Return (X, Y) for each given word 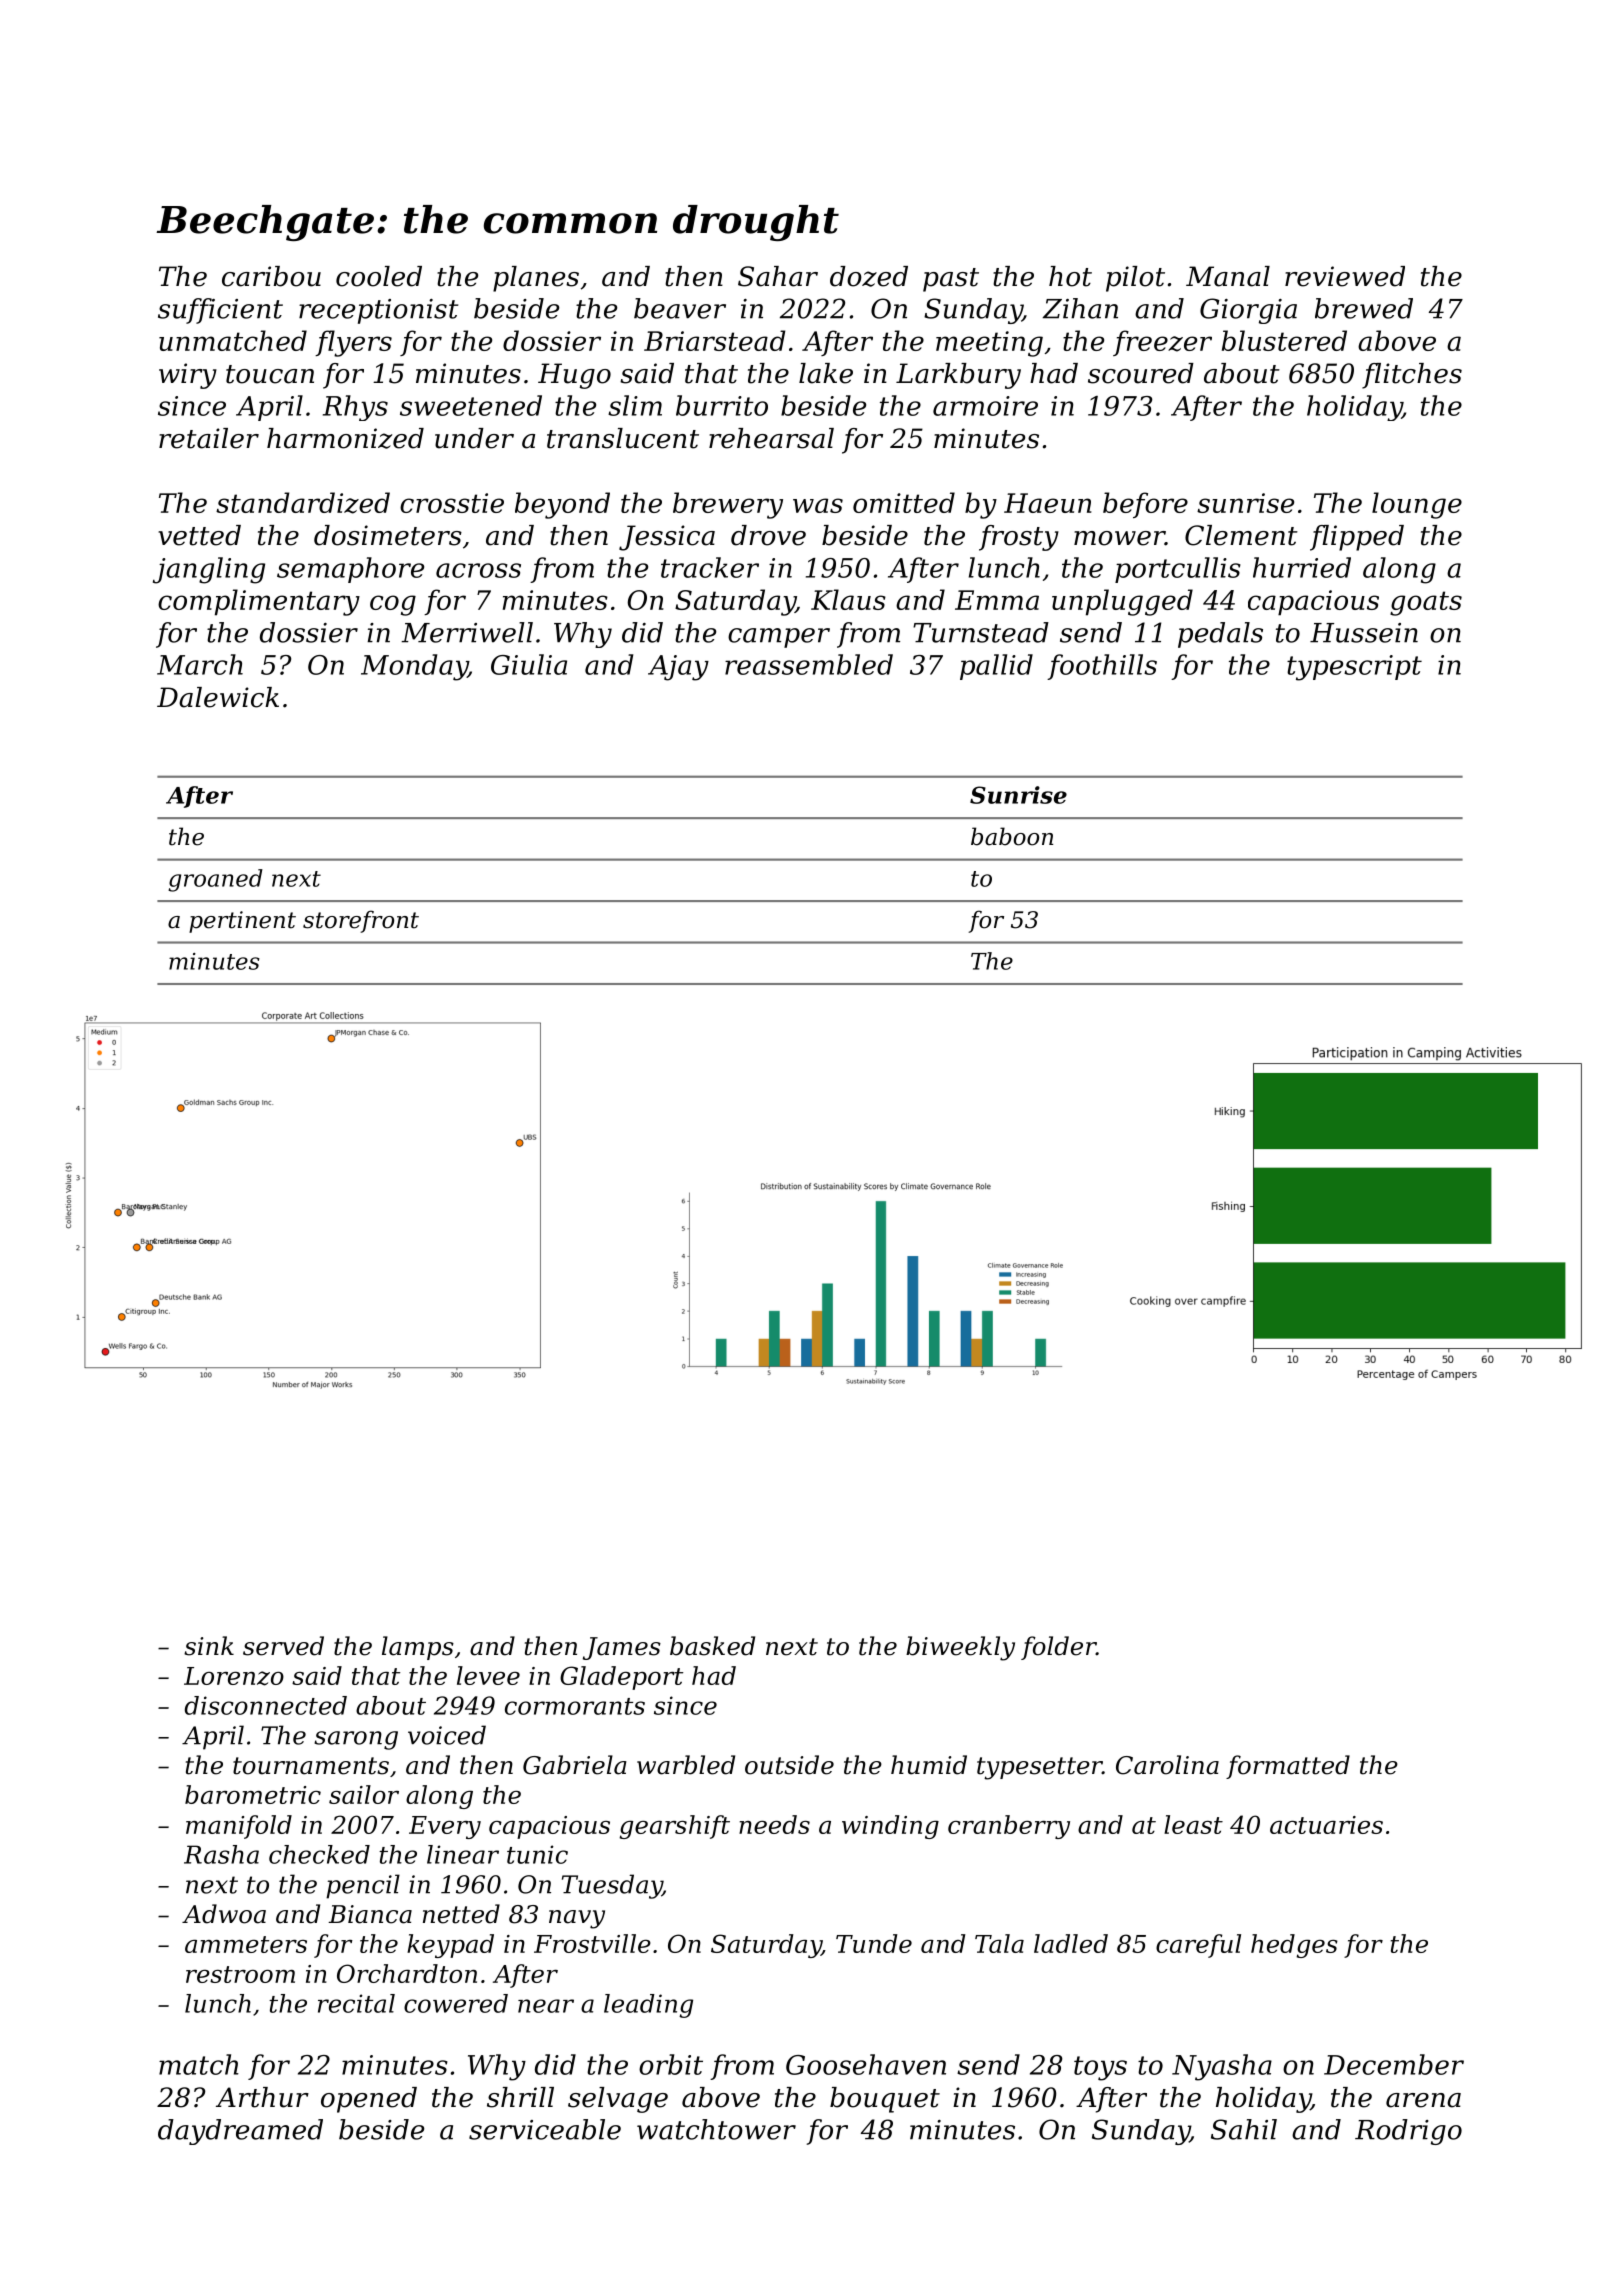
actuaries (1326, 1825)
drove (768, 535)
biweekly (960, 1648)
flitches (1412, 376)
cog (393, 605)
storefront (361, 921)
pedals (1220, 635)
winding (890, 1827)
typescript (1354, 668)
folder (1058, 1648)
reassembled (809, 664)
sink (209, 1646)
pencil (363, 1886)
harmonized (345, 438)
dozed (869, 276)
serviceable (545, 2129)
